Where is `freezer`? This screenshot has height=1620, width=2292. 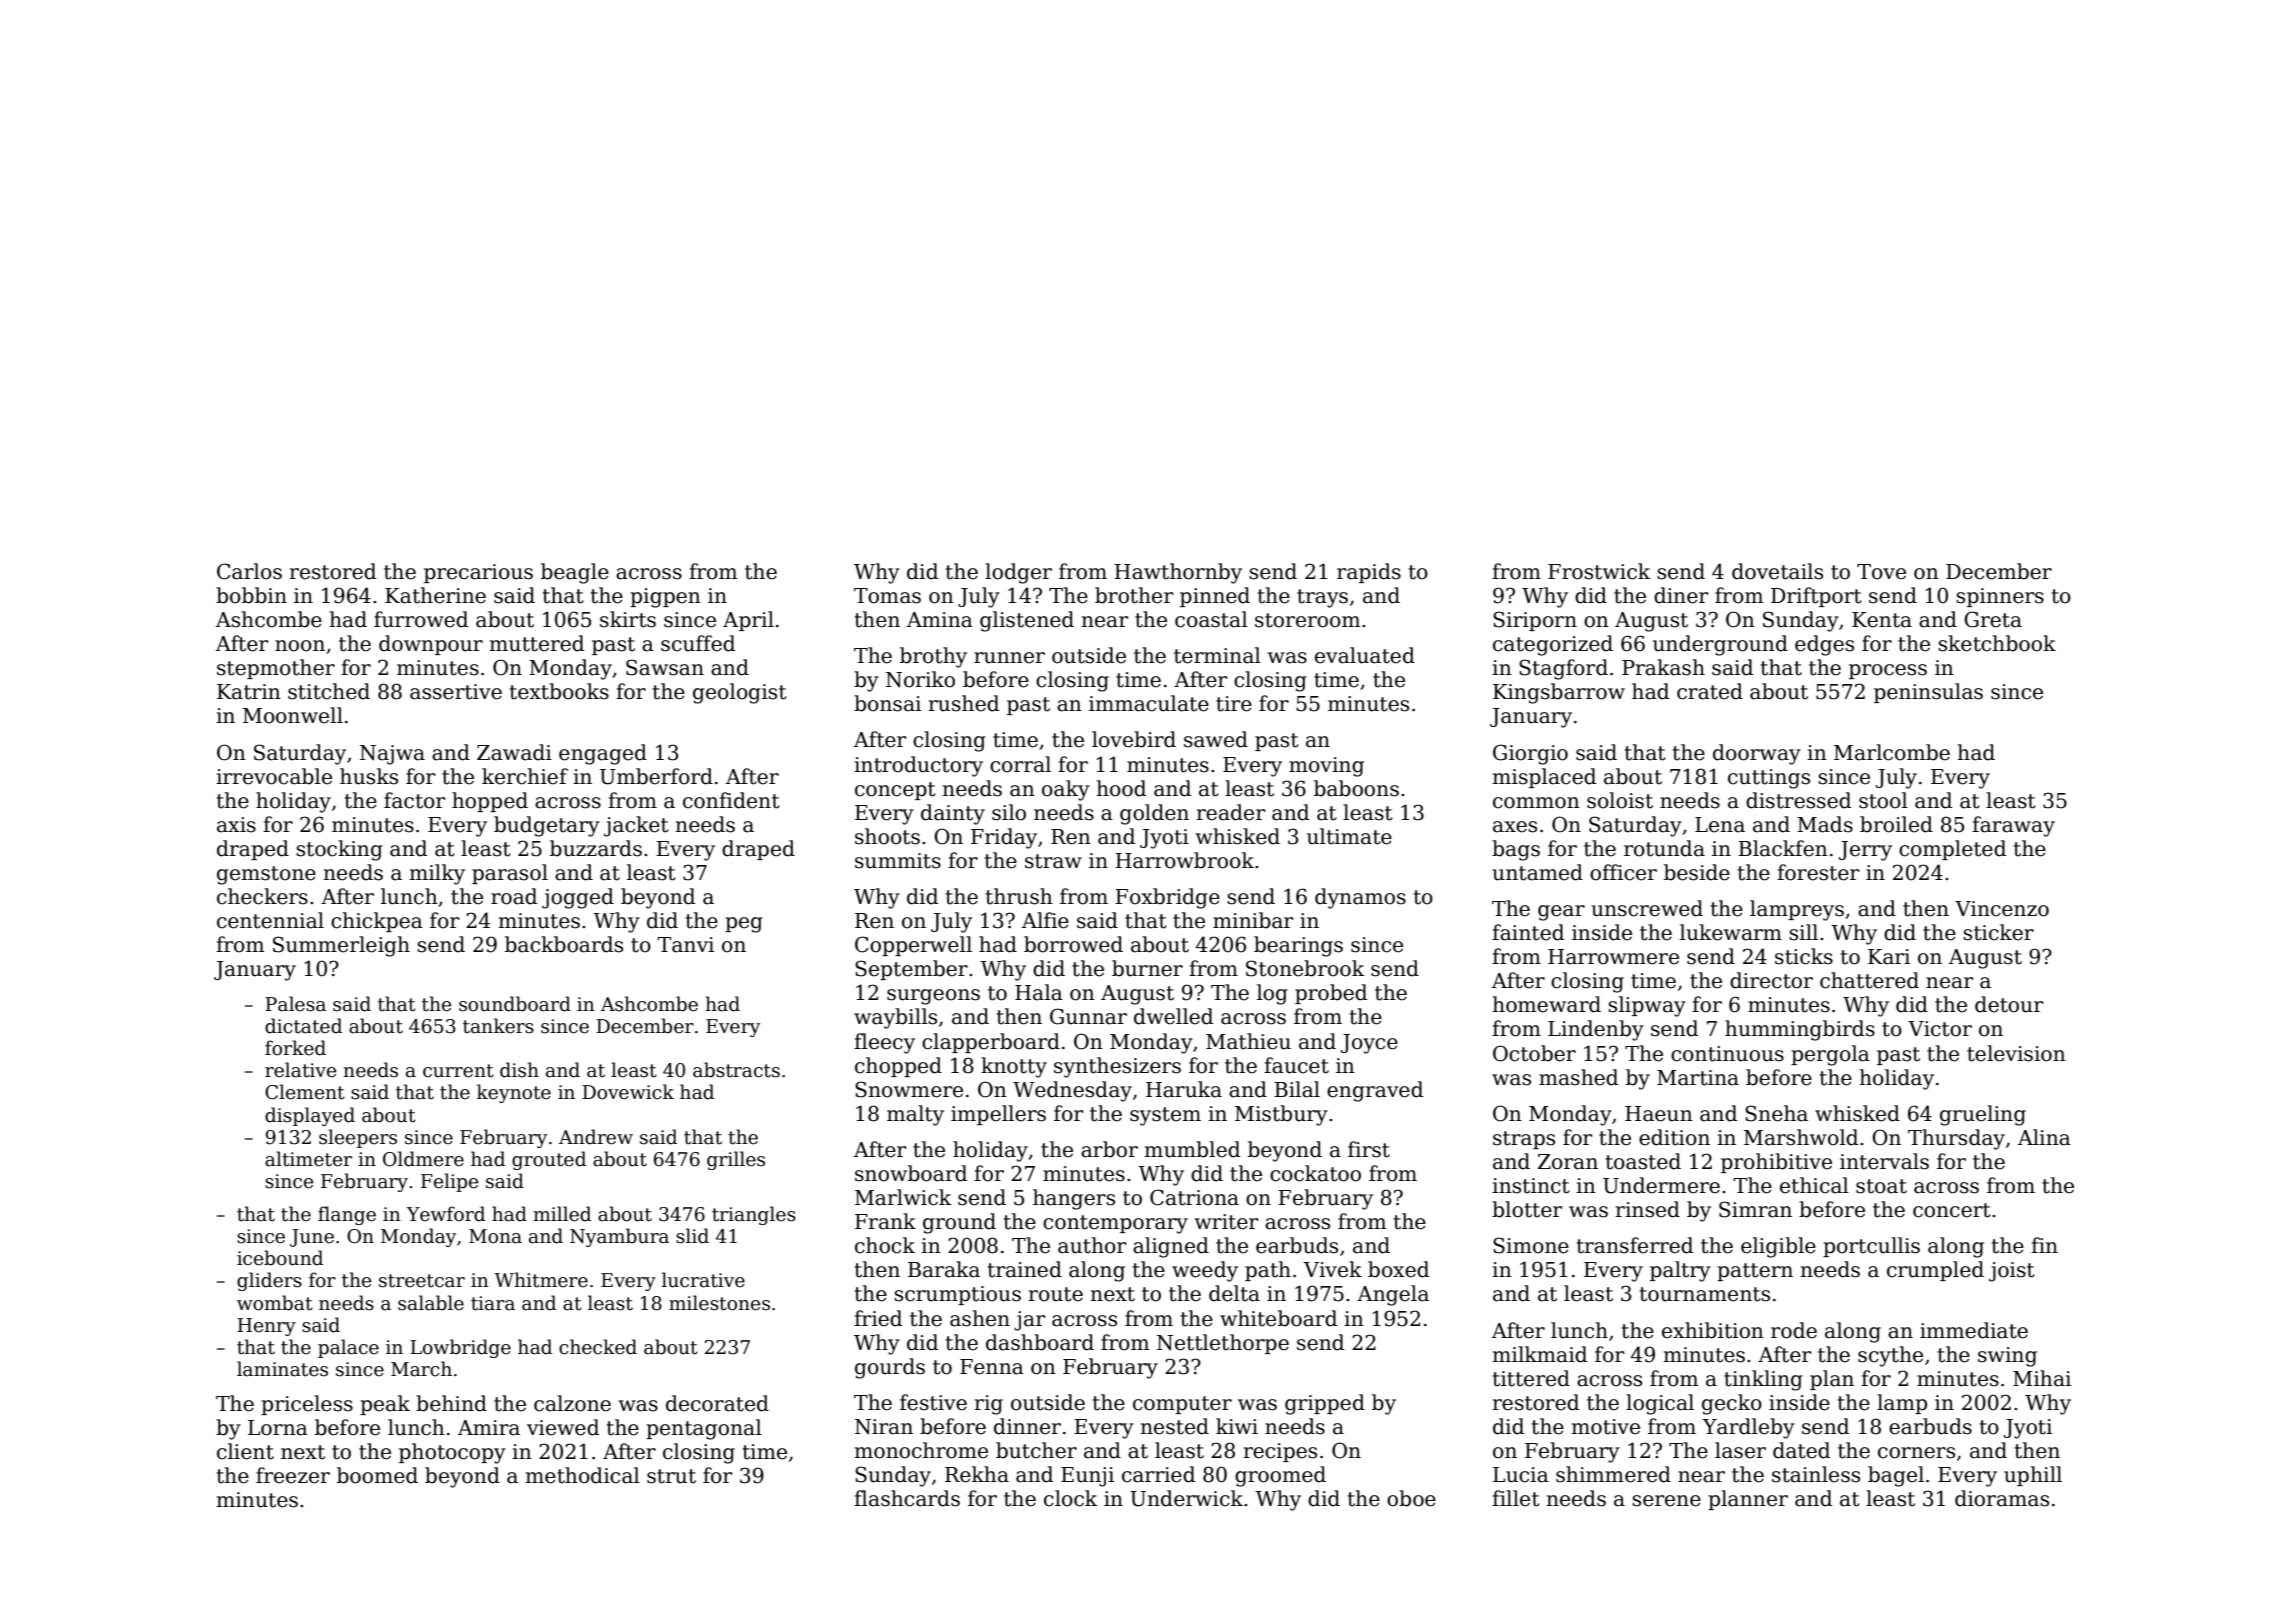 freezer is located at coordinates (293, 1475).
